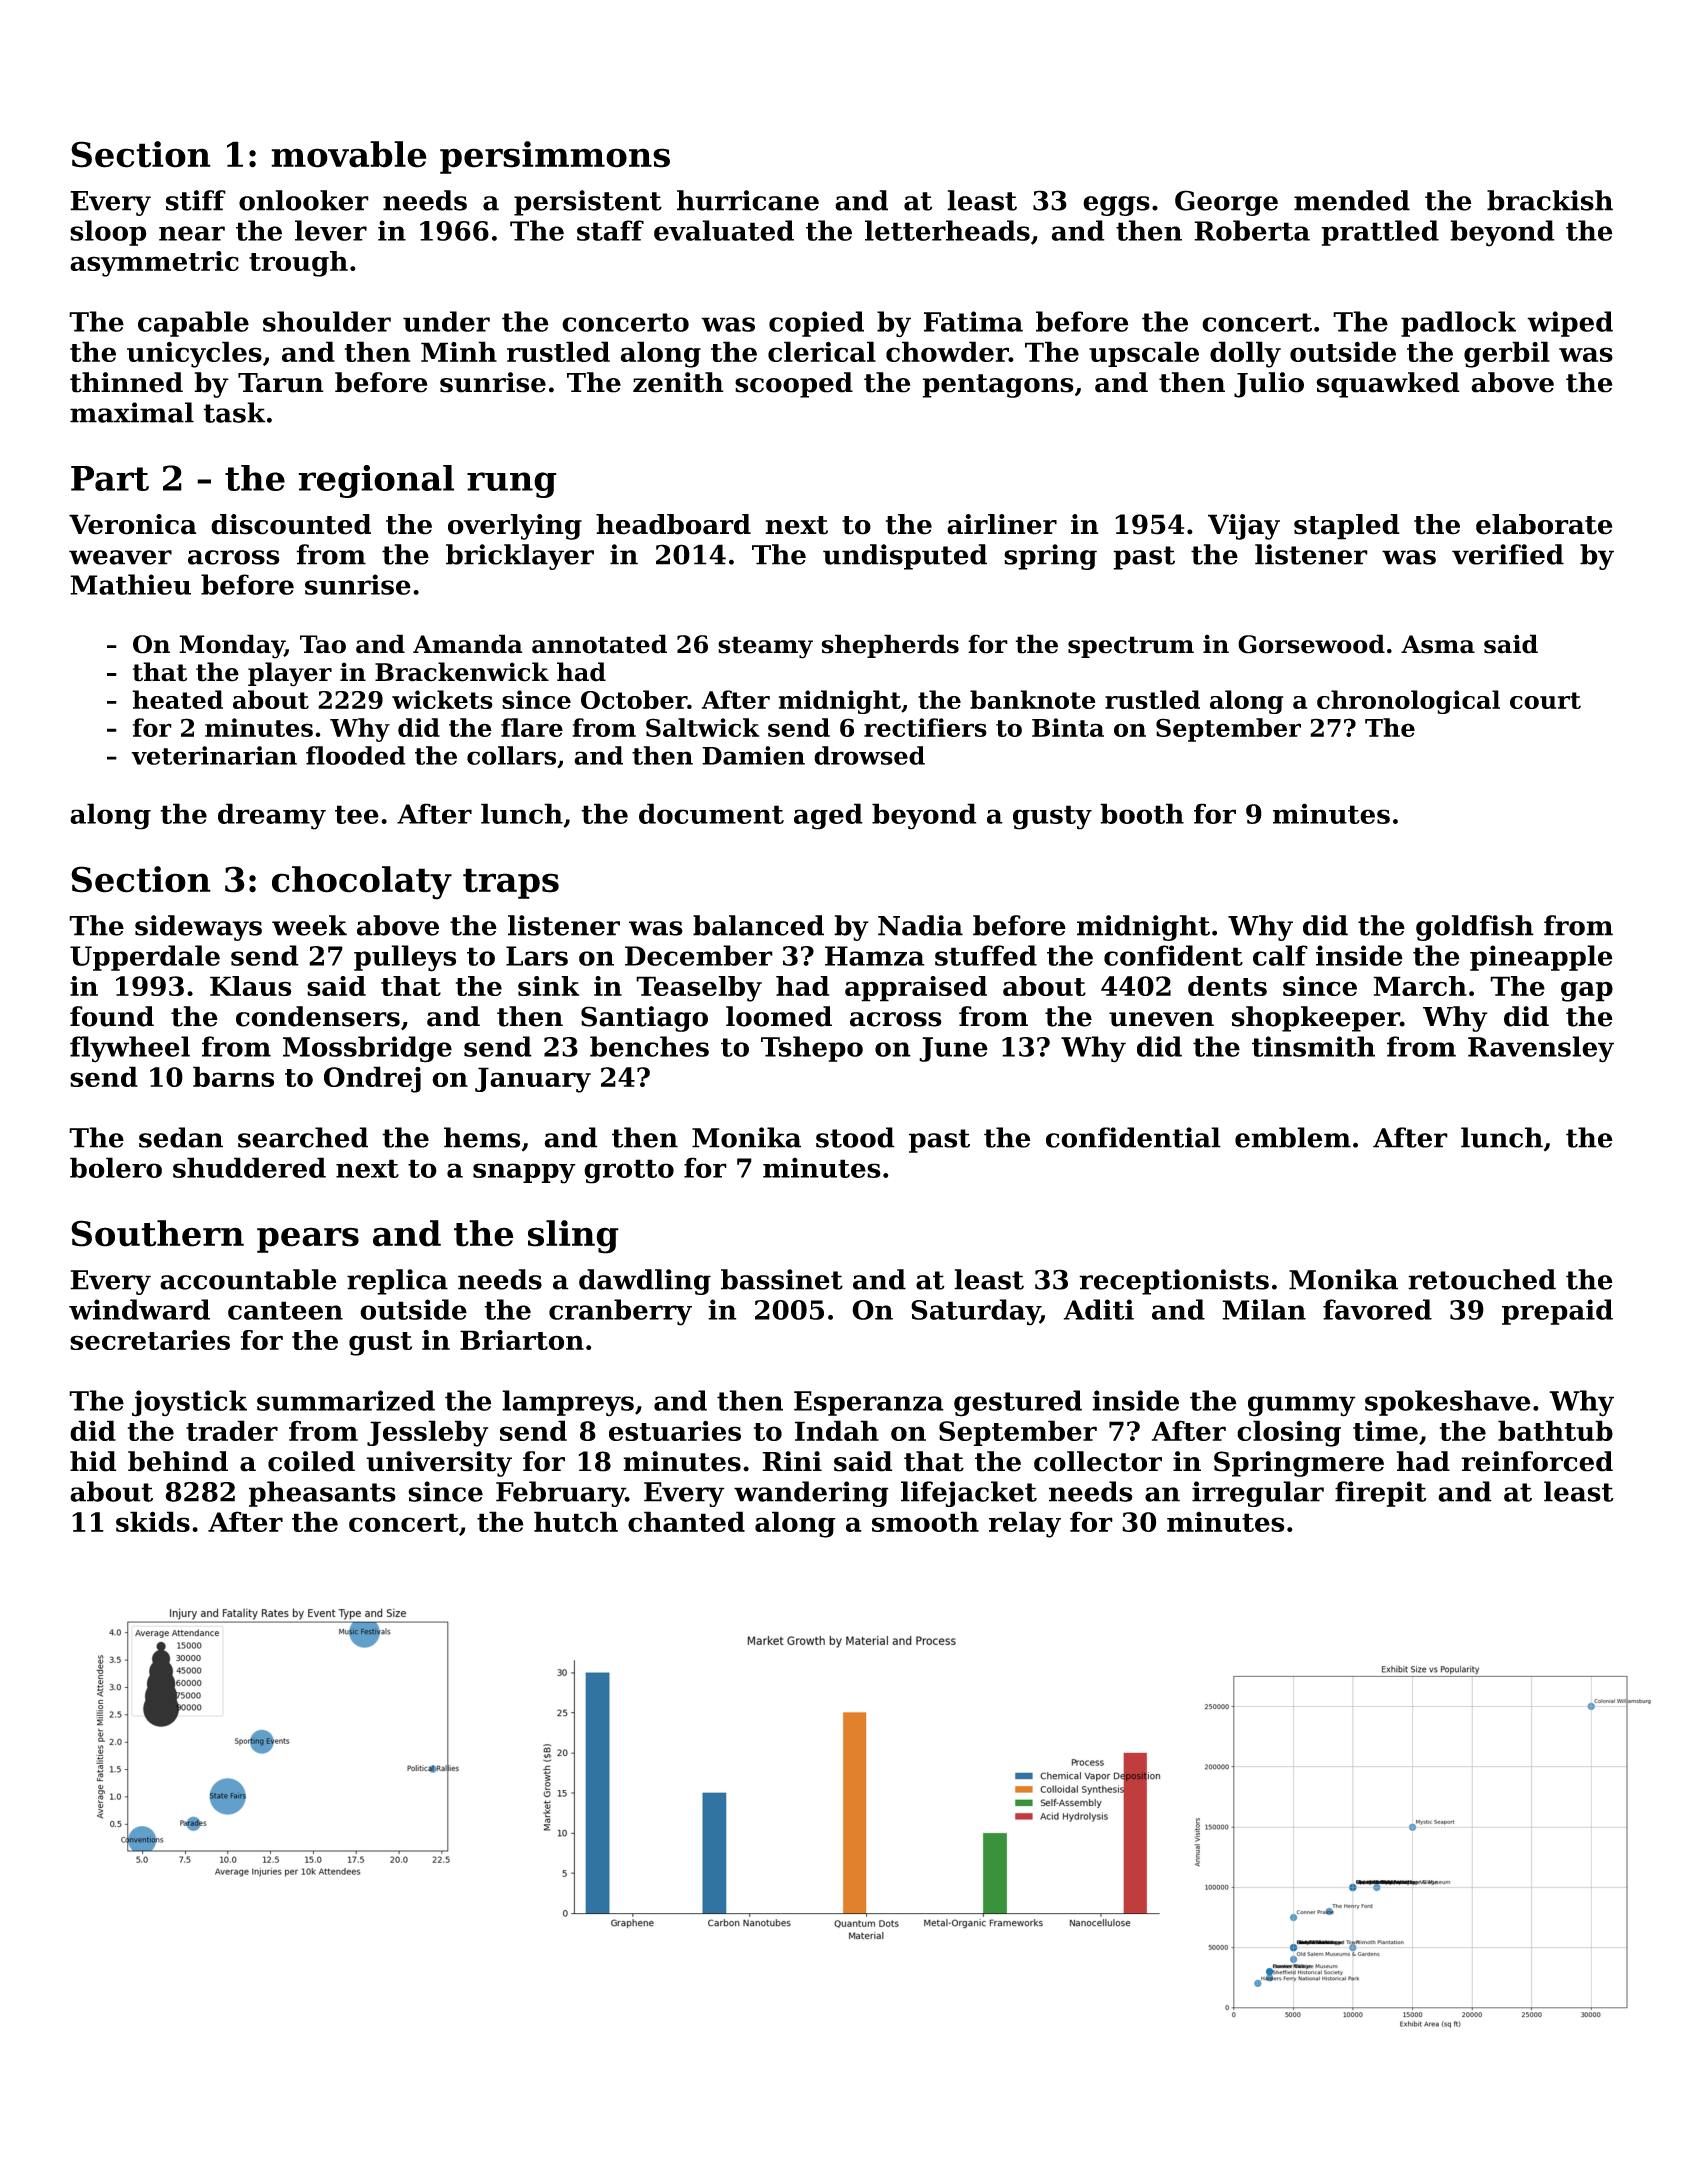 This screenshot has height=2178, width=1683. Describe the element at coordinates (153, 1521) in the screenshot. I see `skids` at that location.
